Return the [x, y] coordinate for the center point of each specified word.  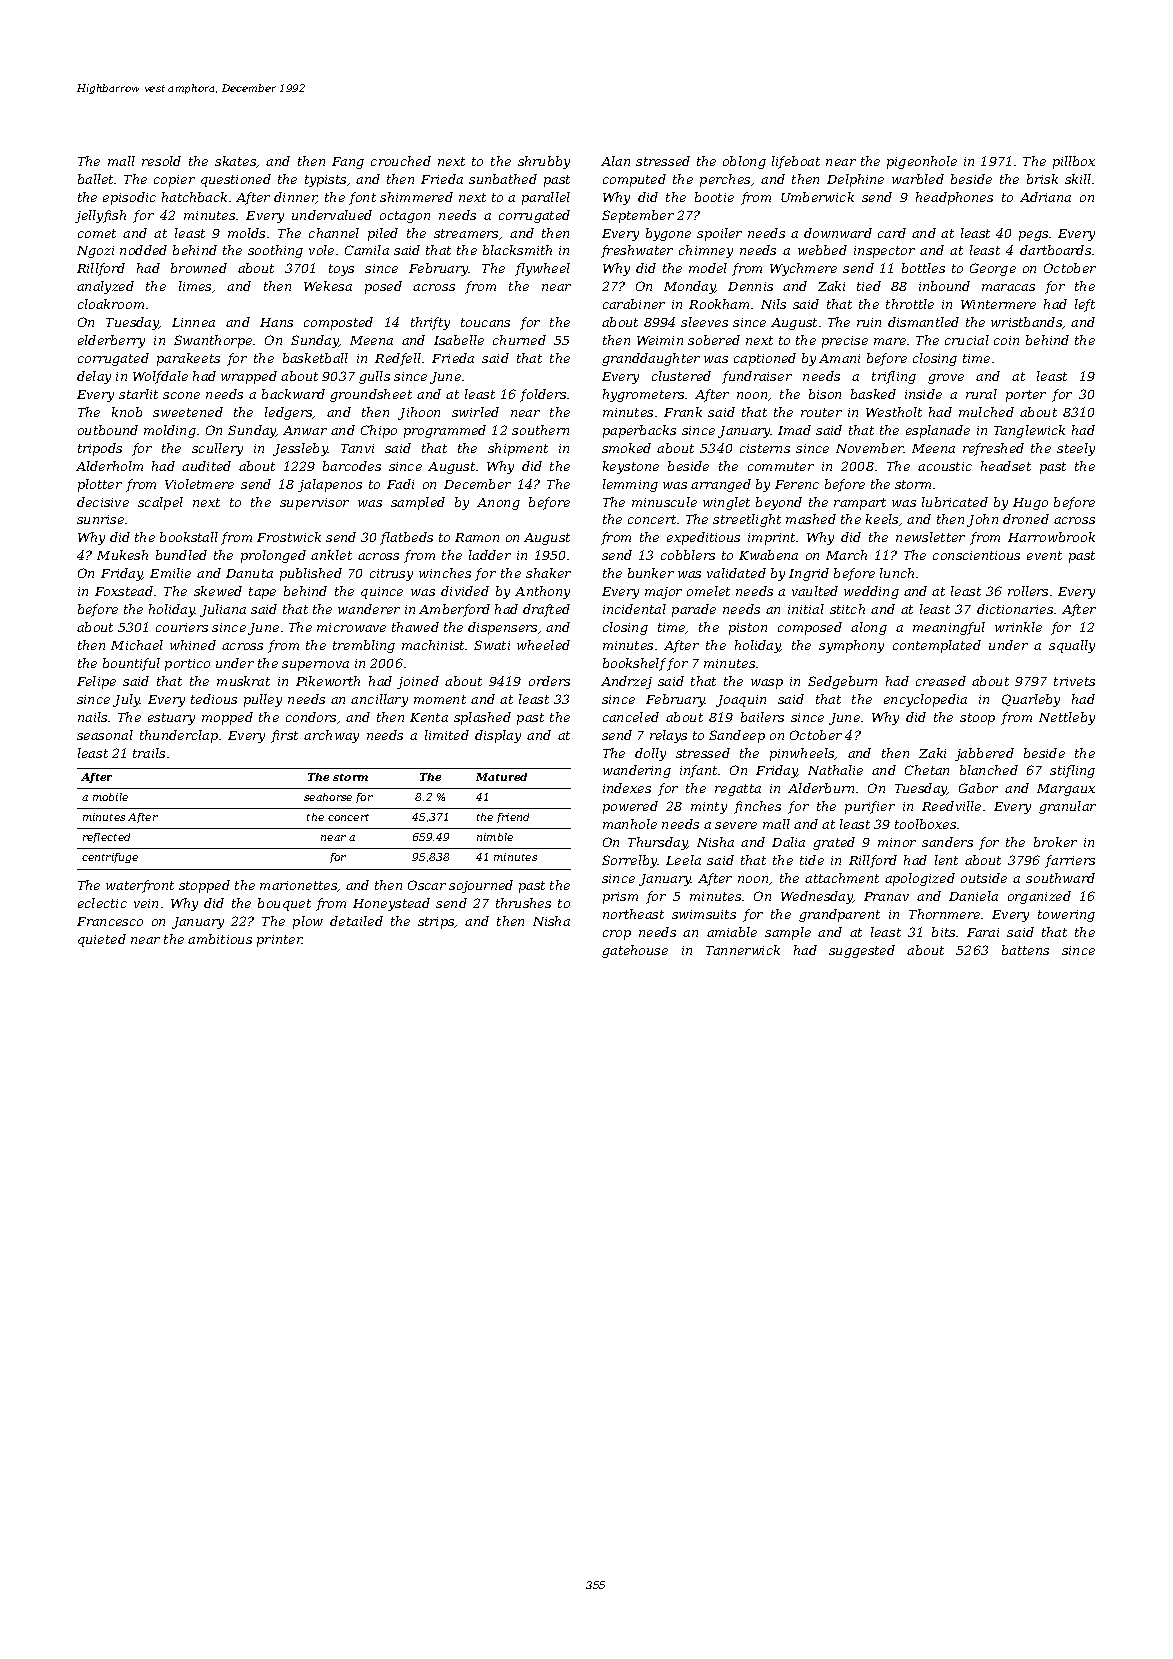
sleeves [704, 322]
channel [334, 233]
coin [1006, 340]
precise [845, 342]
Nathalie [835, 770]
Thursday [658, 843]
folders [543, 395]
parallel [546, 198]
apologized [920, 879]
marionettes [299, 886]
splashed [482, 718]
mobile [110, 797]
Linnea [193, 322]
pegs [1033, 236]
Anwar [305, 430]
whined [193, 645]
